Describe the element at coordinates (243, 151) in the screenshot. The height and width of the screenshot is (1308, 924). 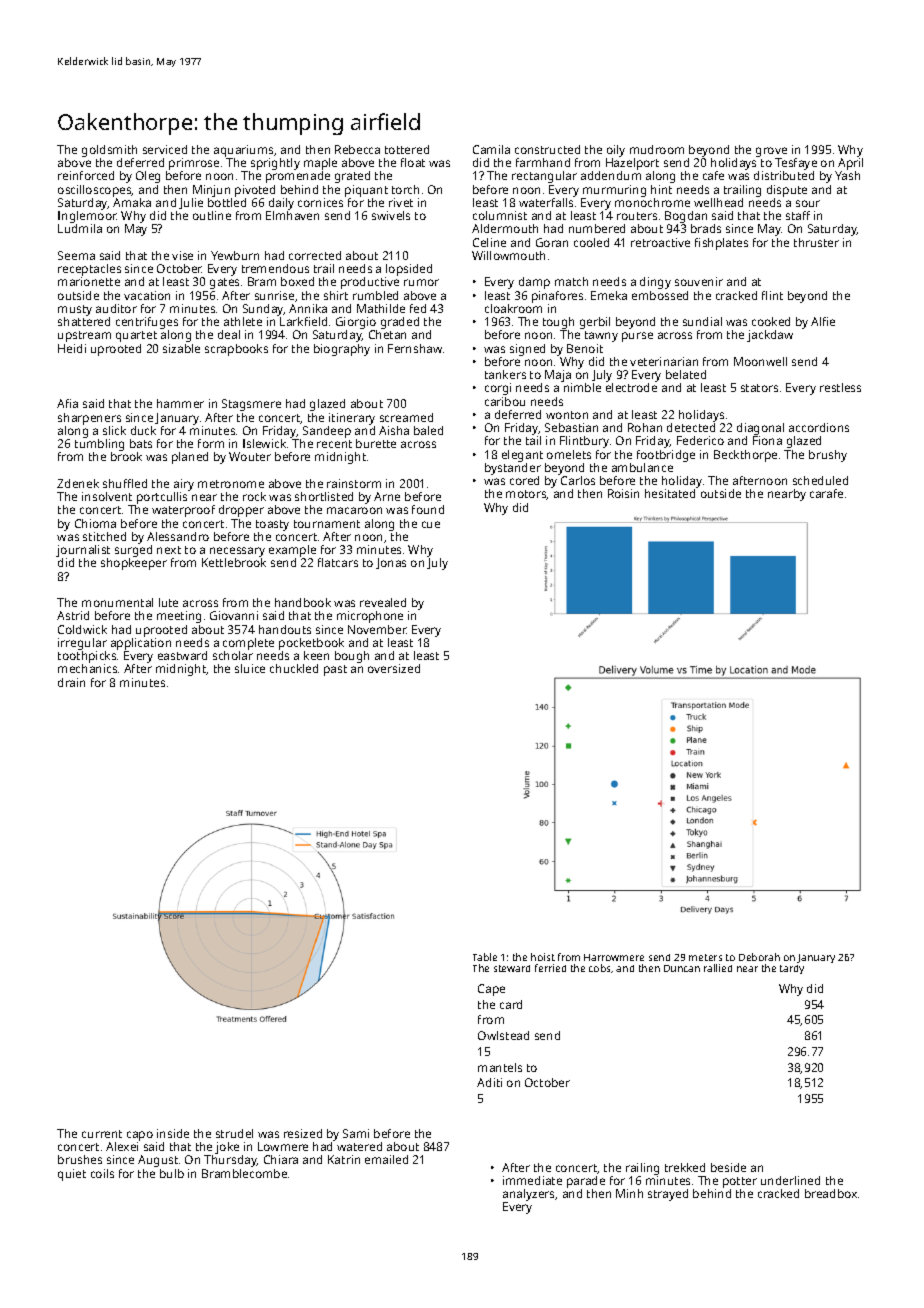
I see `aquariums` at that location.
